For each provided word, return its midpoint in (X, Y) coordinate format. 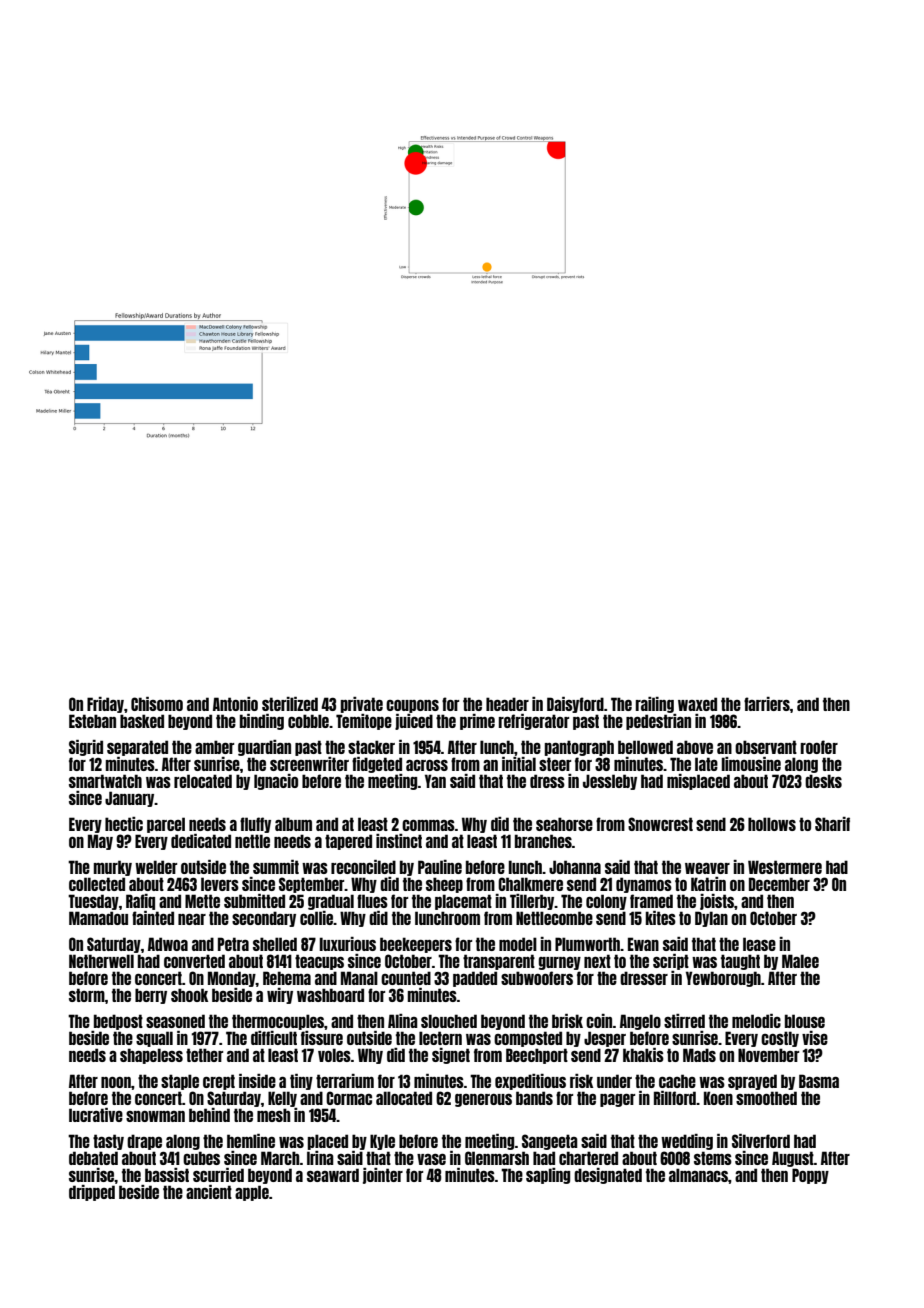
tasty (108, 1142)
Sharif (832, 824)
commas (428, 825)
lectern (440, 1038)
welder (156, 867)
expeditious (530, 1082)
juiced (414, 722)
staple (180, 1082)
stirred (684, 1021)
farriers (767, 704)
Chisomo (157, 704)
